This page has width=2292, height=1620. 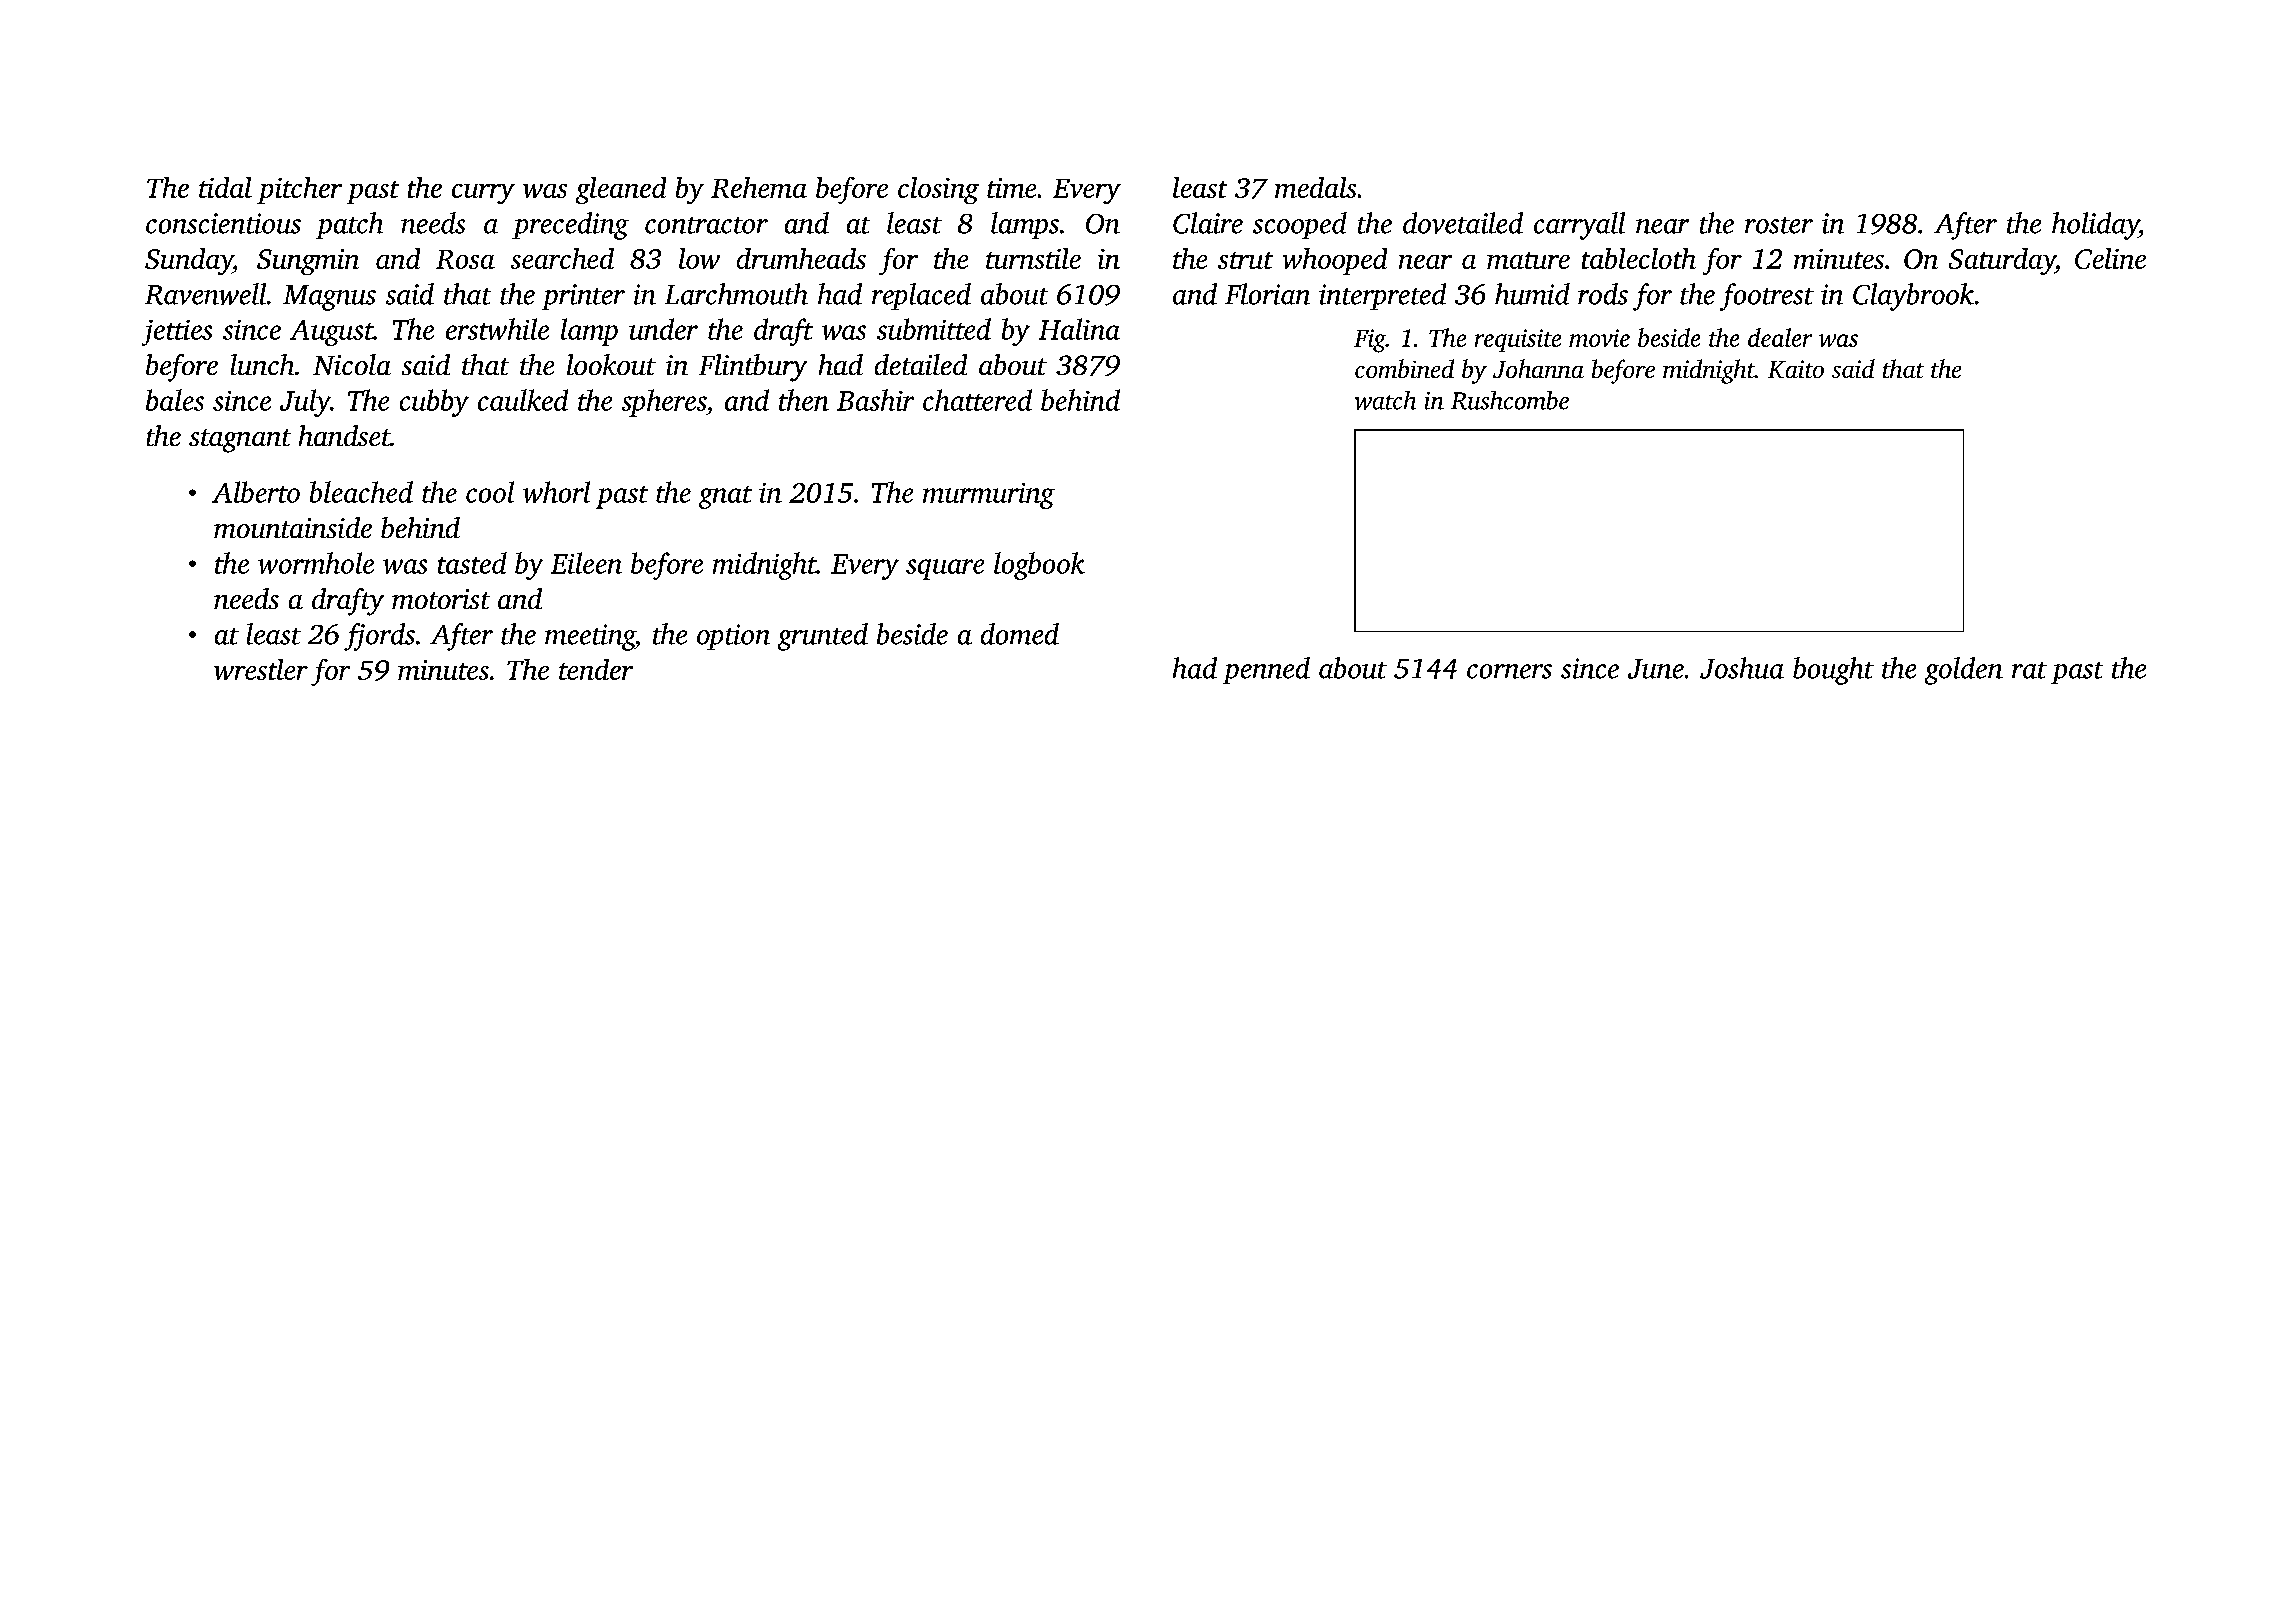 I want to click on Rehema, so click(x=759, y=187).
